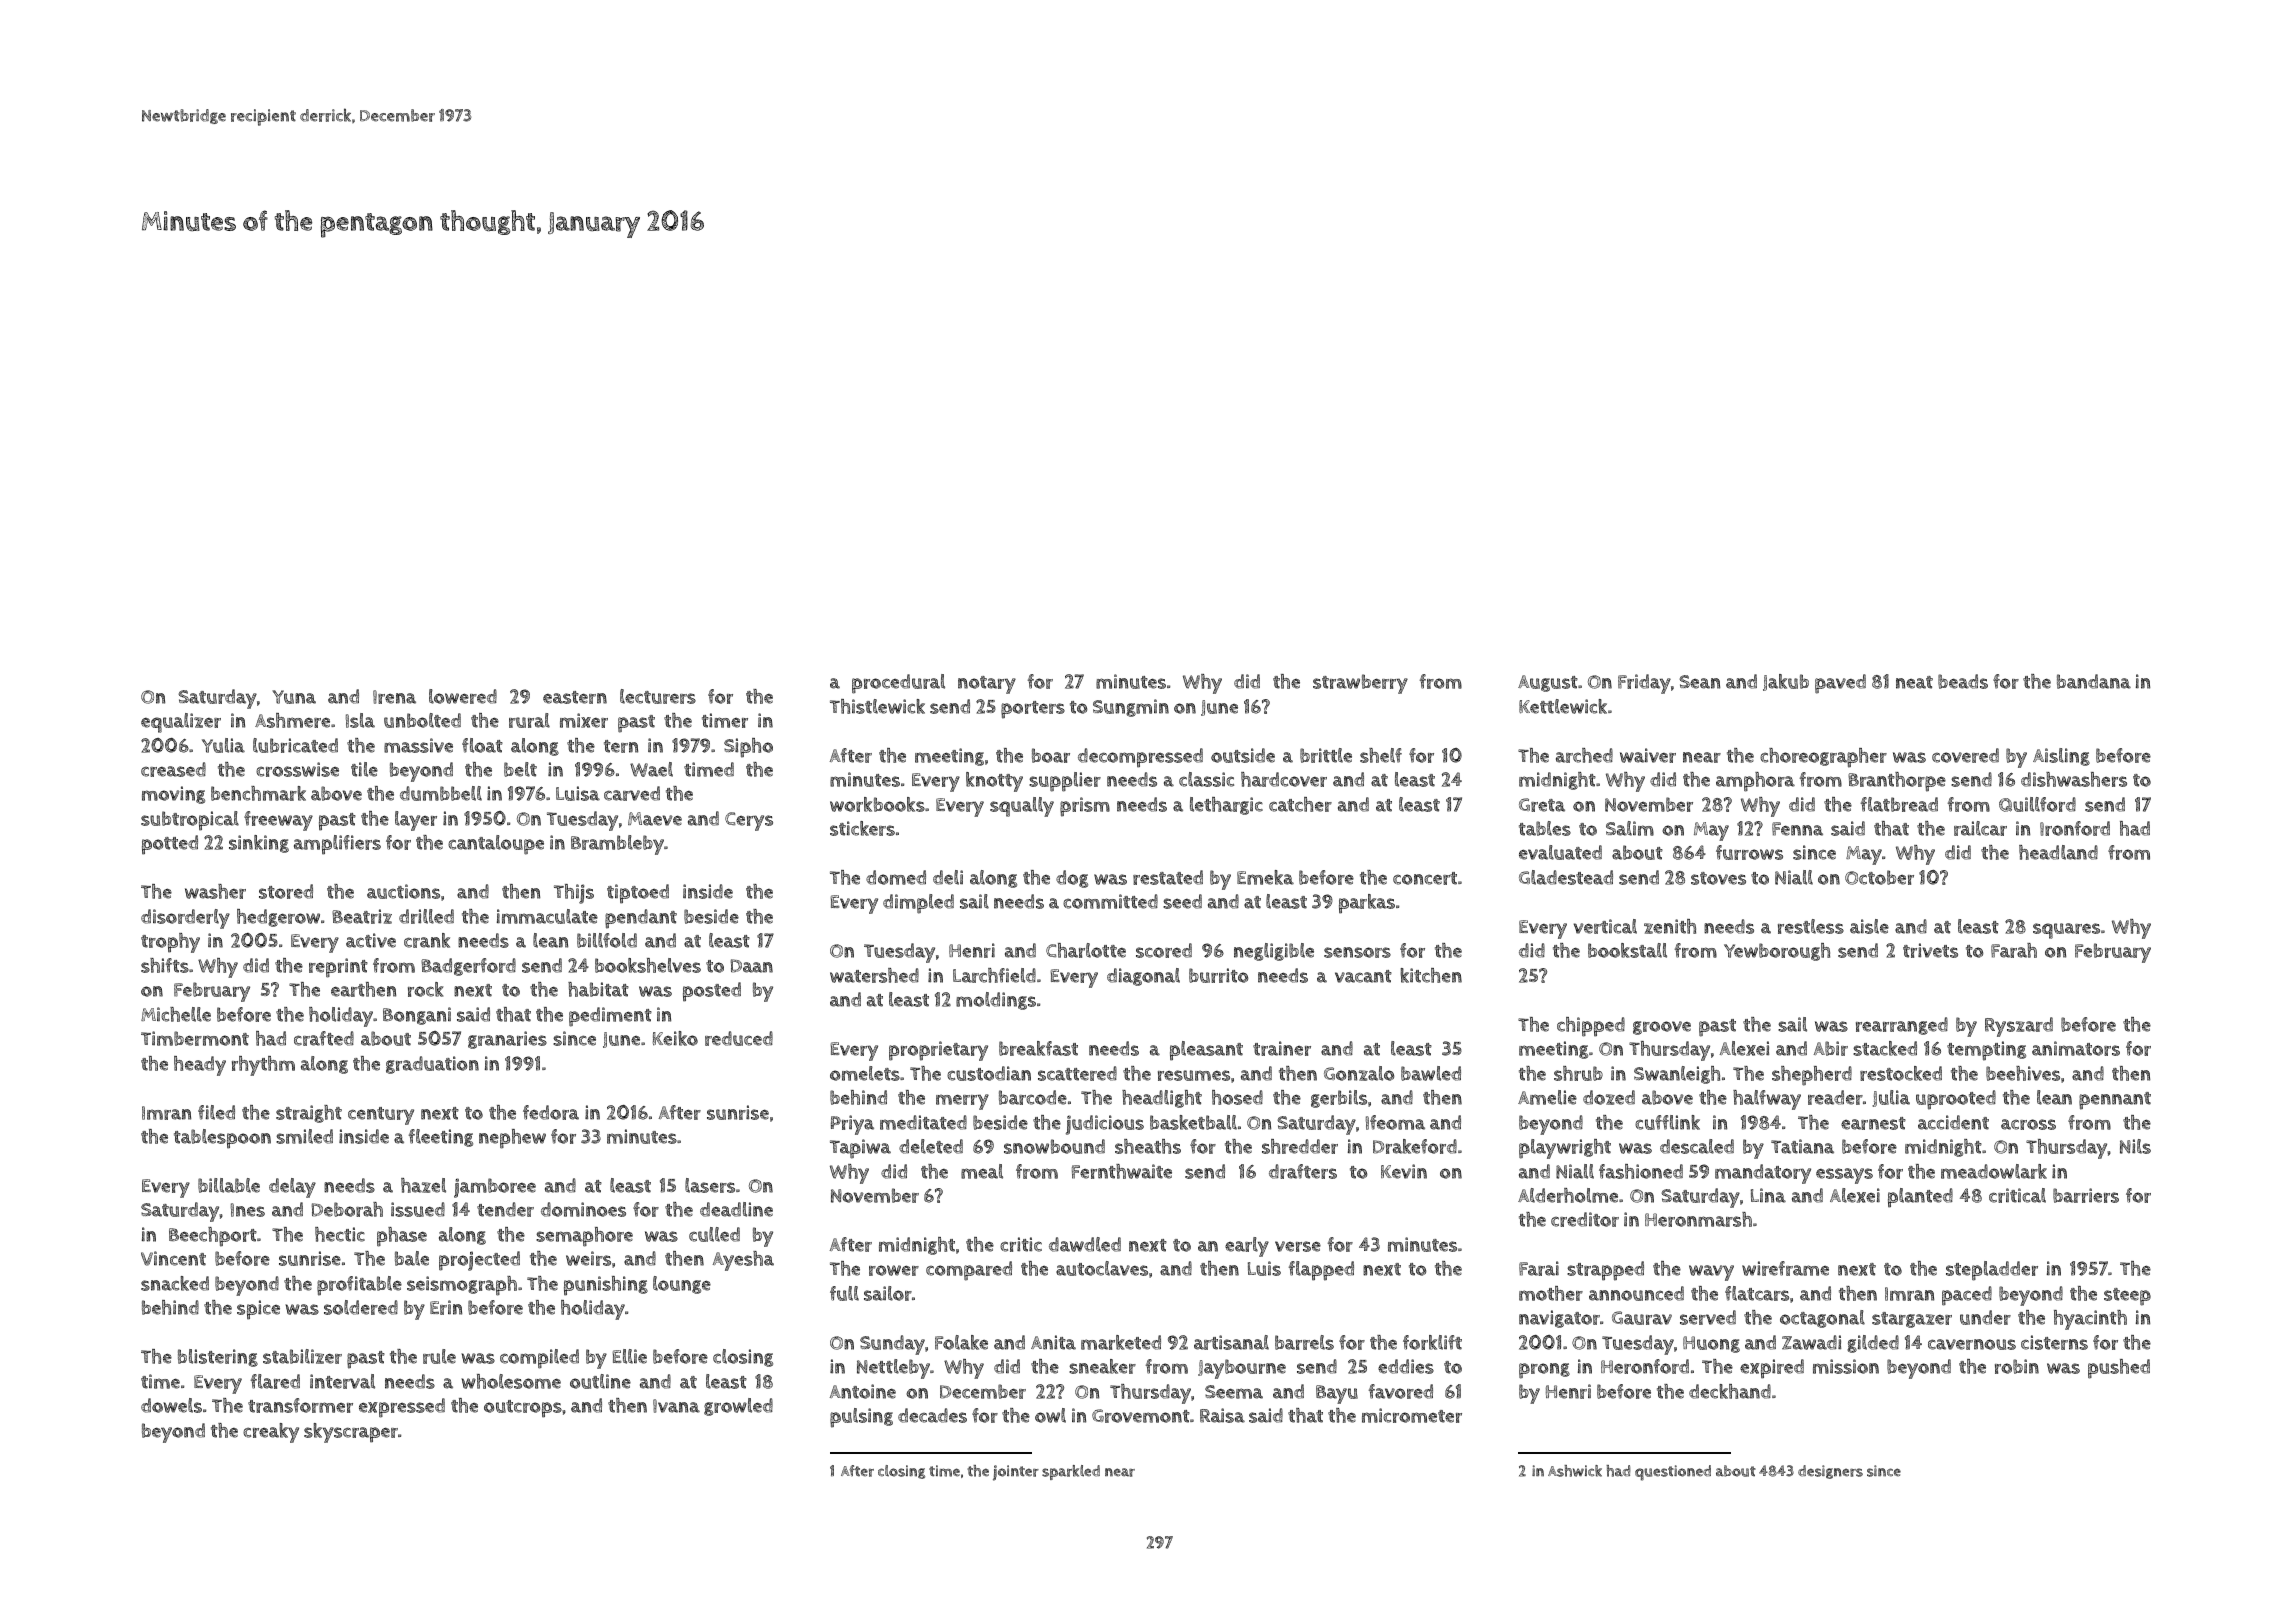 The height and width of the screenshot is (1620, 2292). Describe the element at coordinates (271, 1433) in the screenshot. I see `creaky` at that location.
